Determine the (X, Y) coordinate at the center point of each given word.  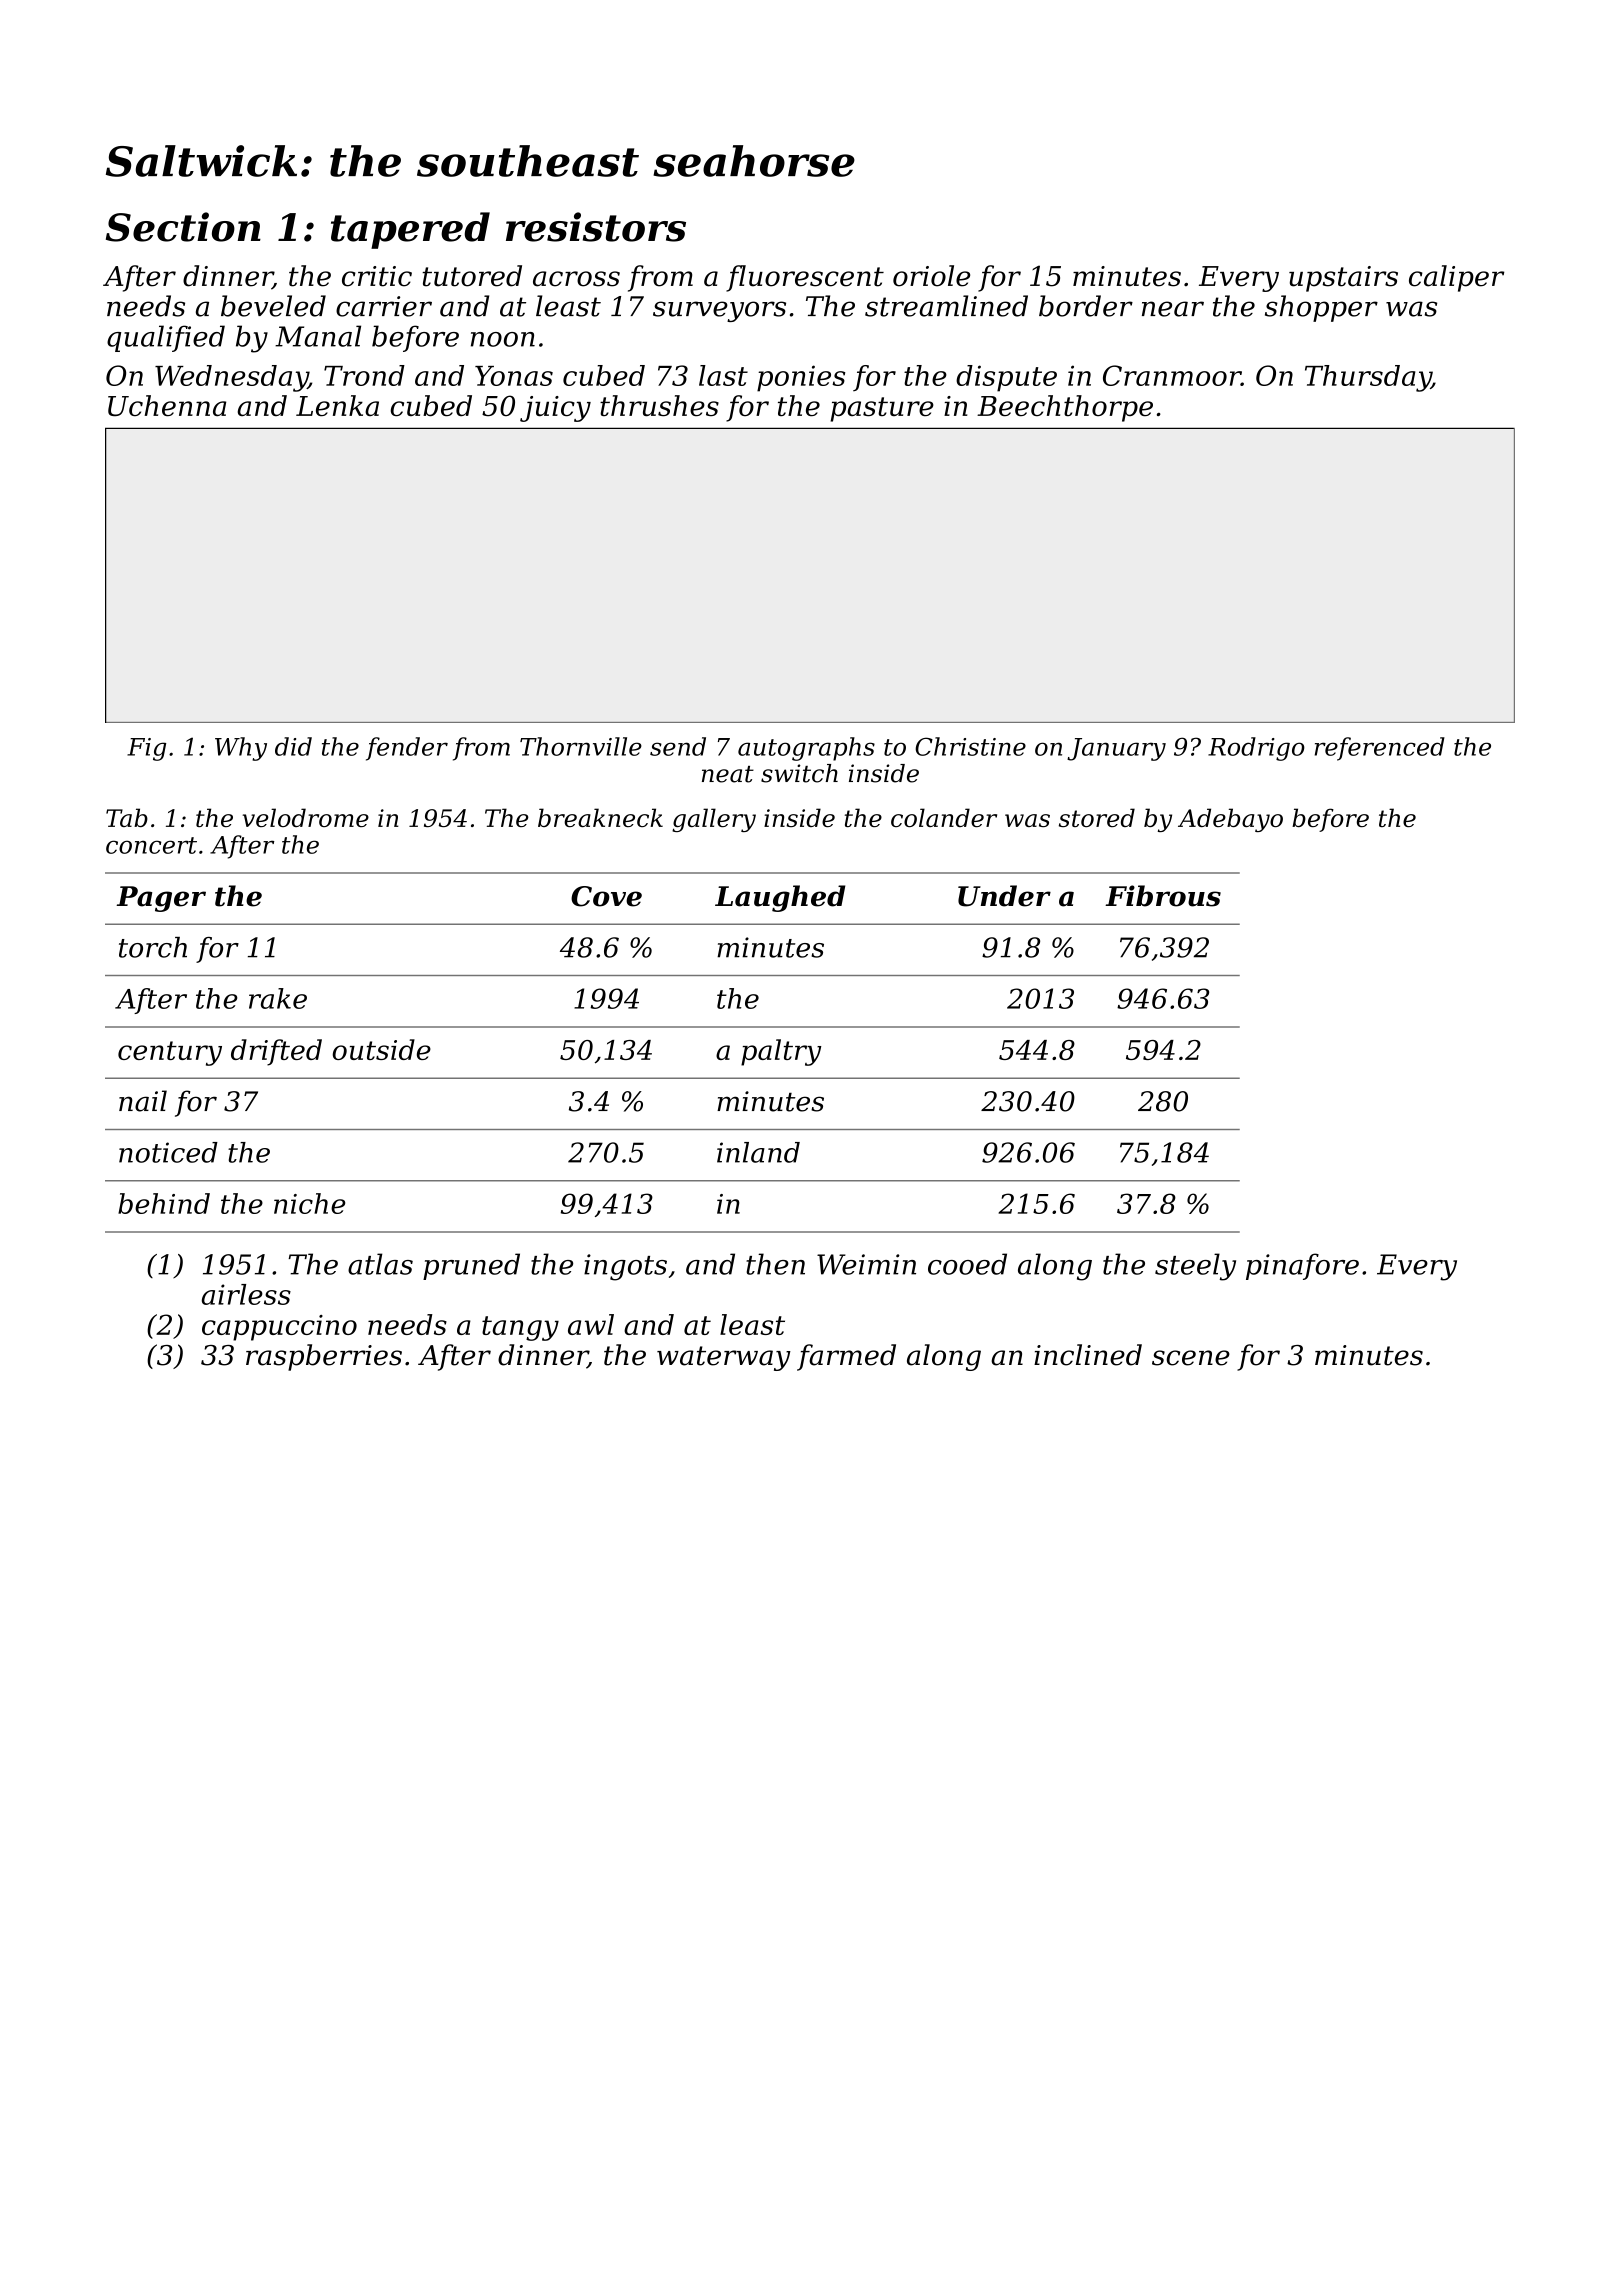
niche (309, 1203)
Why (241, 749)
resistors (596, 227)
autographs (806, 749)
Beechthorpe (1065, 408)
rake (278, 998)
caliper (1456, 278)
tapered (410, 230)
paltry (781, 1052)
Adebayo (1230, 820)
